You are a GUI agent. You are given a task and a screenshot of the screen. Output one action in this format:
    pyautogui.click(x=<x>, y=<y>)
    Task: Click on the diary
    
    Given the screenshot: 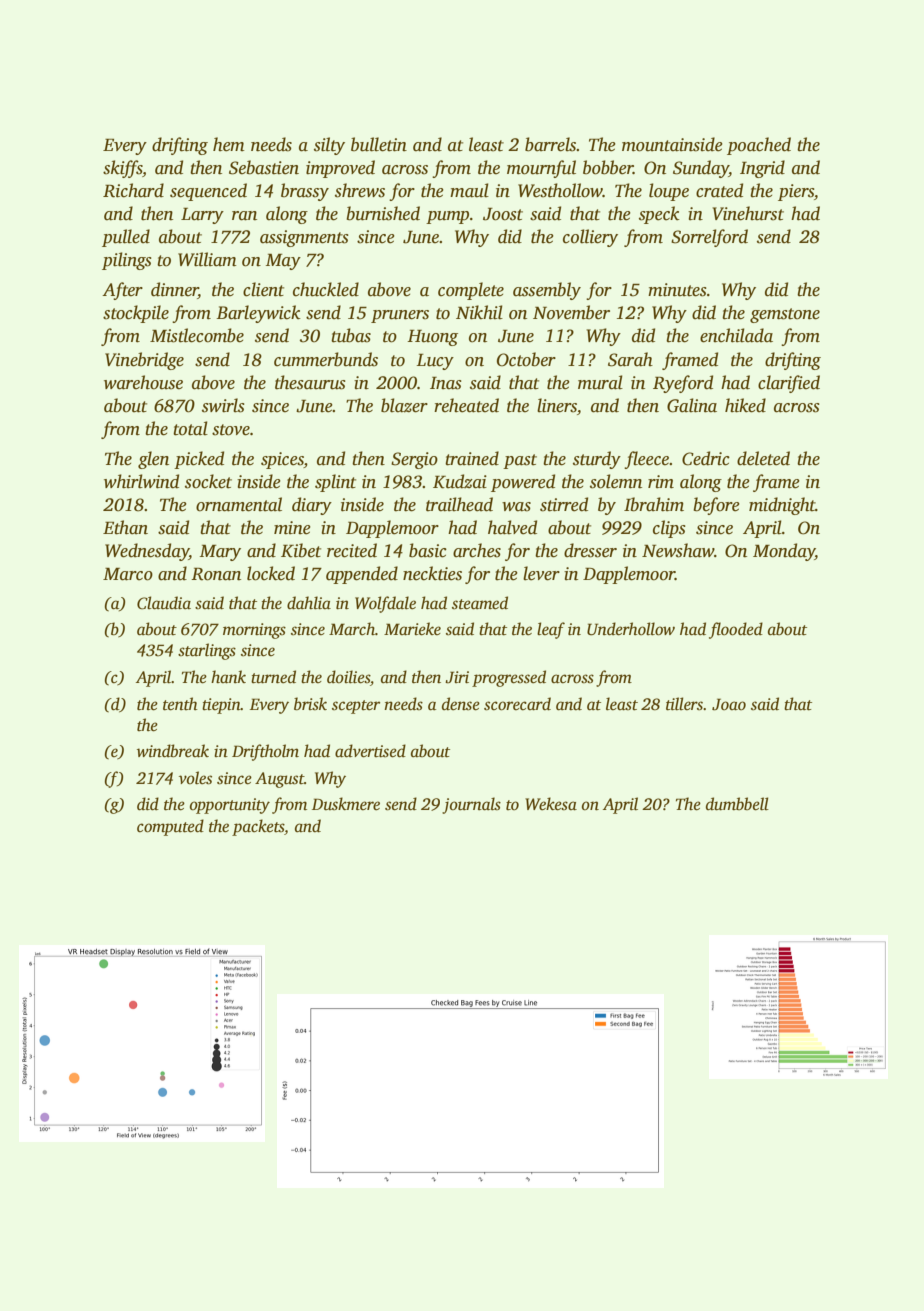 What is the action you would take?
    pyautogui.click(x=312, y=506)
